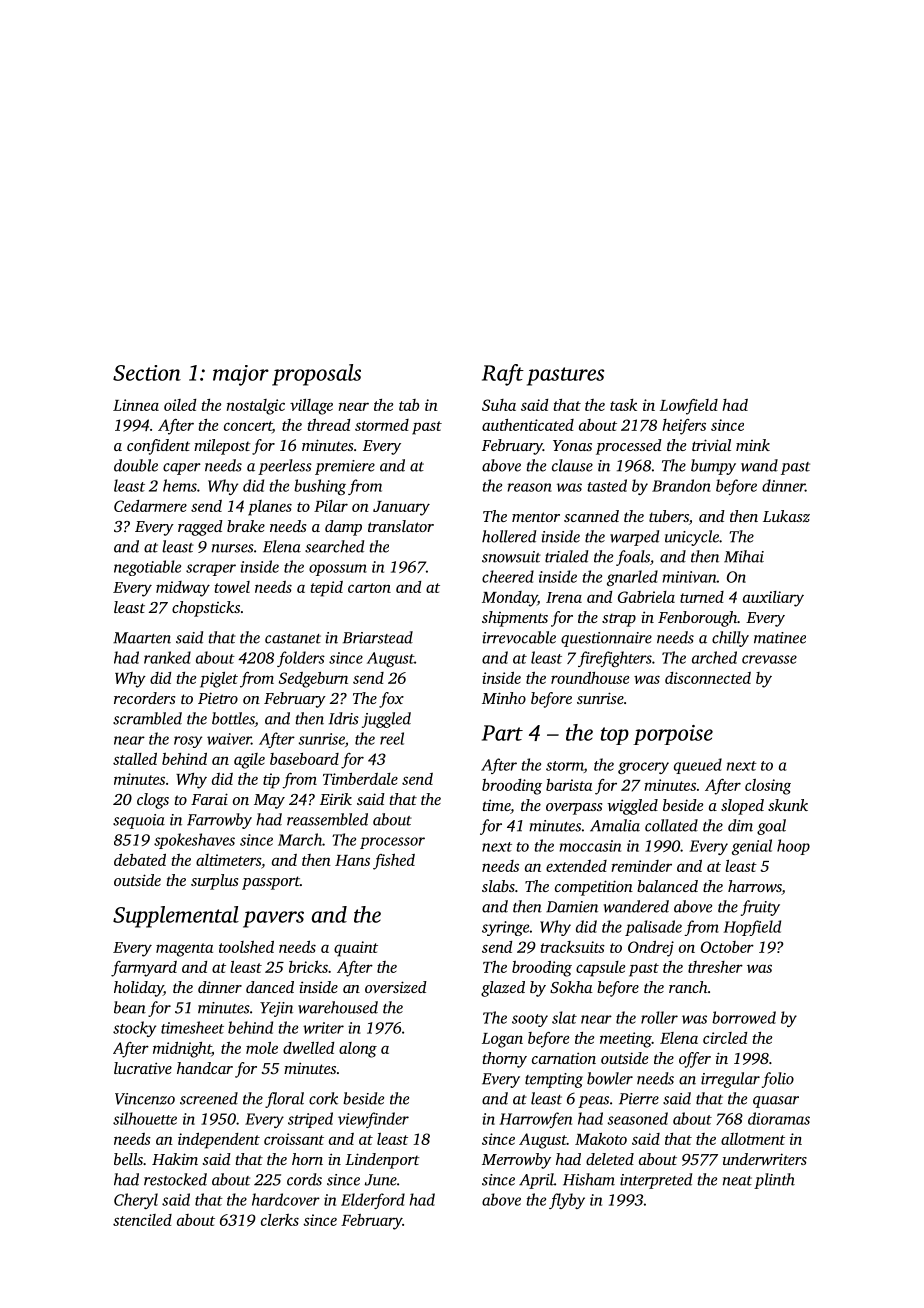  What do you see at coordinates (246, 946) in the screenshot?
I see `toolshed` at bounding box center [246, 946].
